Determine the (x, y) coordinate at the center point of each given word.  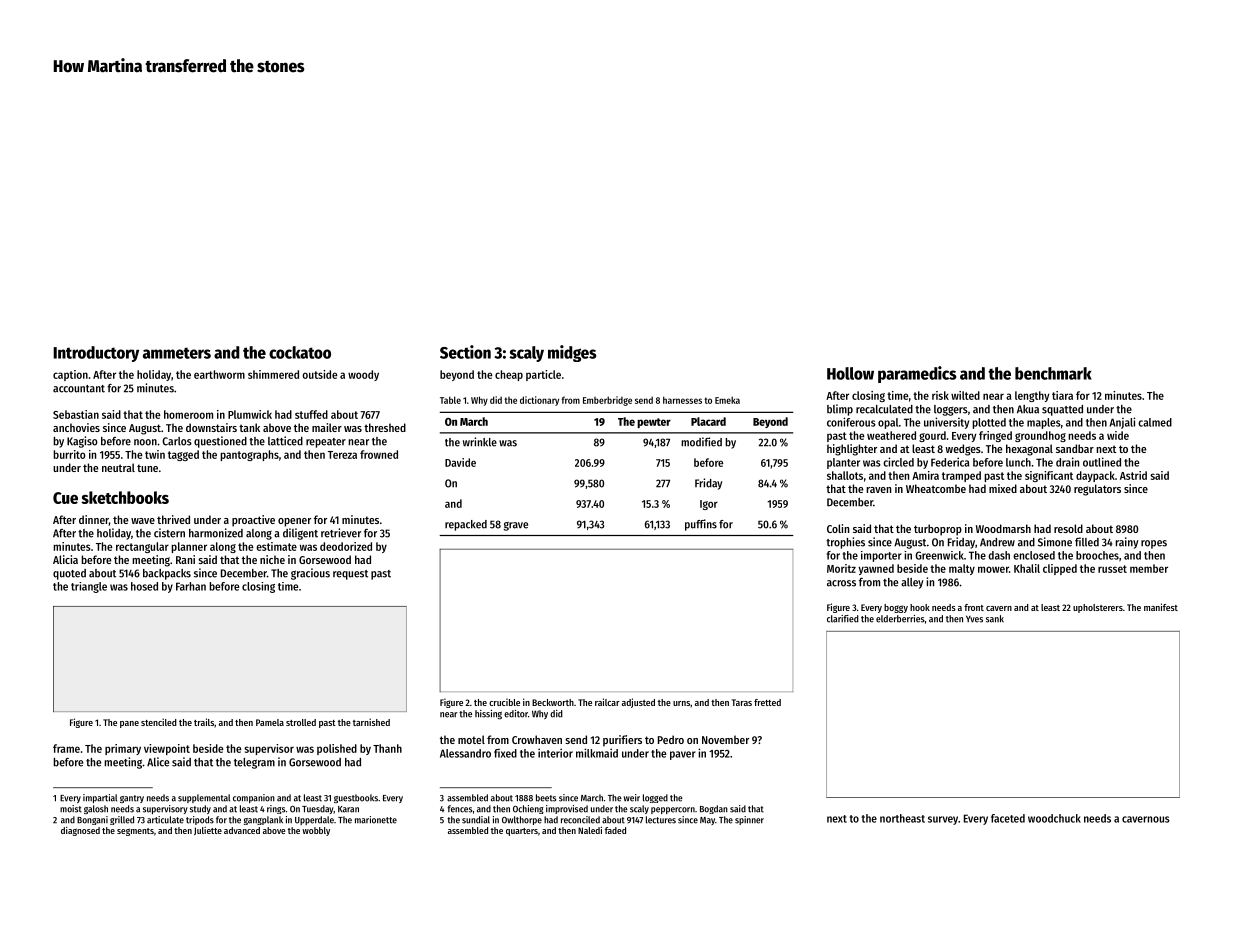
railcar (607, 702)
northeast (902, 818)
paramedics (917, 374)
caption (70, 375)
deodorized (346, 546)
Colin (838, 528)
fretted (767, 702)
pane (129, 724)
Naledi (590, 830)
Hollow (850, 373)
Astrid (1133, 475)
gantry (132, 799)
